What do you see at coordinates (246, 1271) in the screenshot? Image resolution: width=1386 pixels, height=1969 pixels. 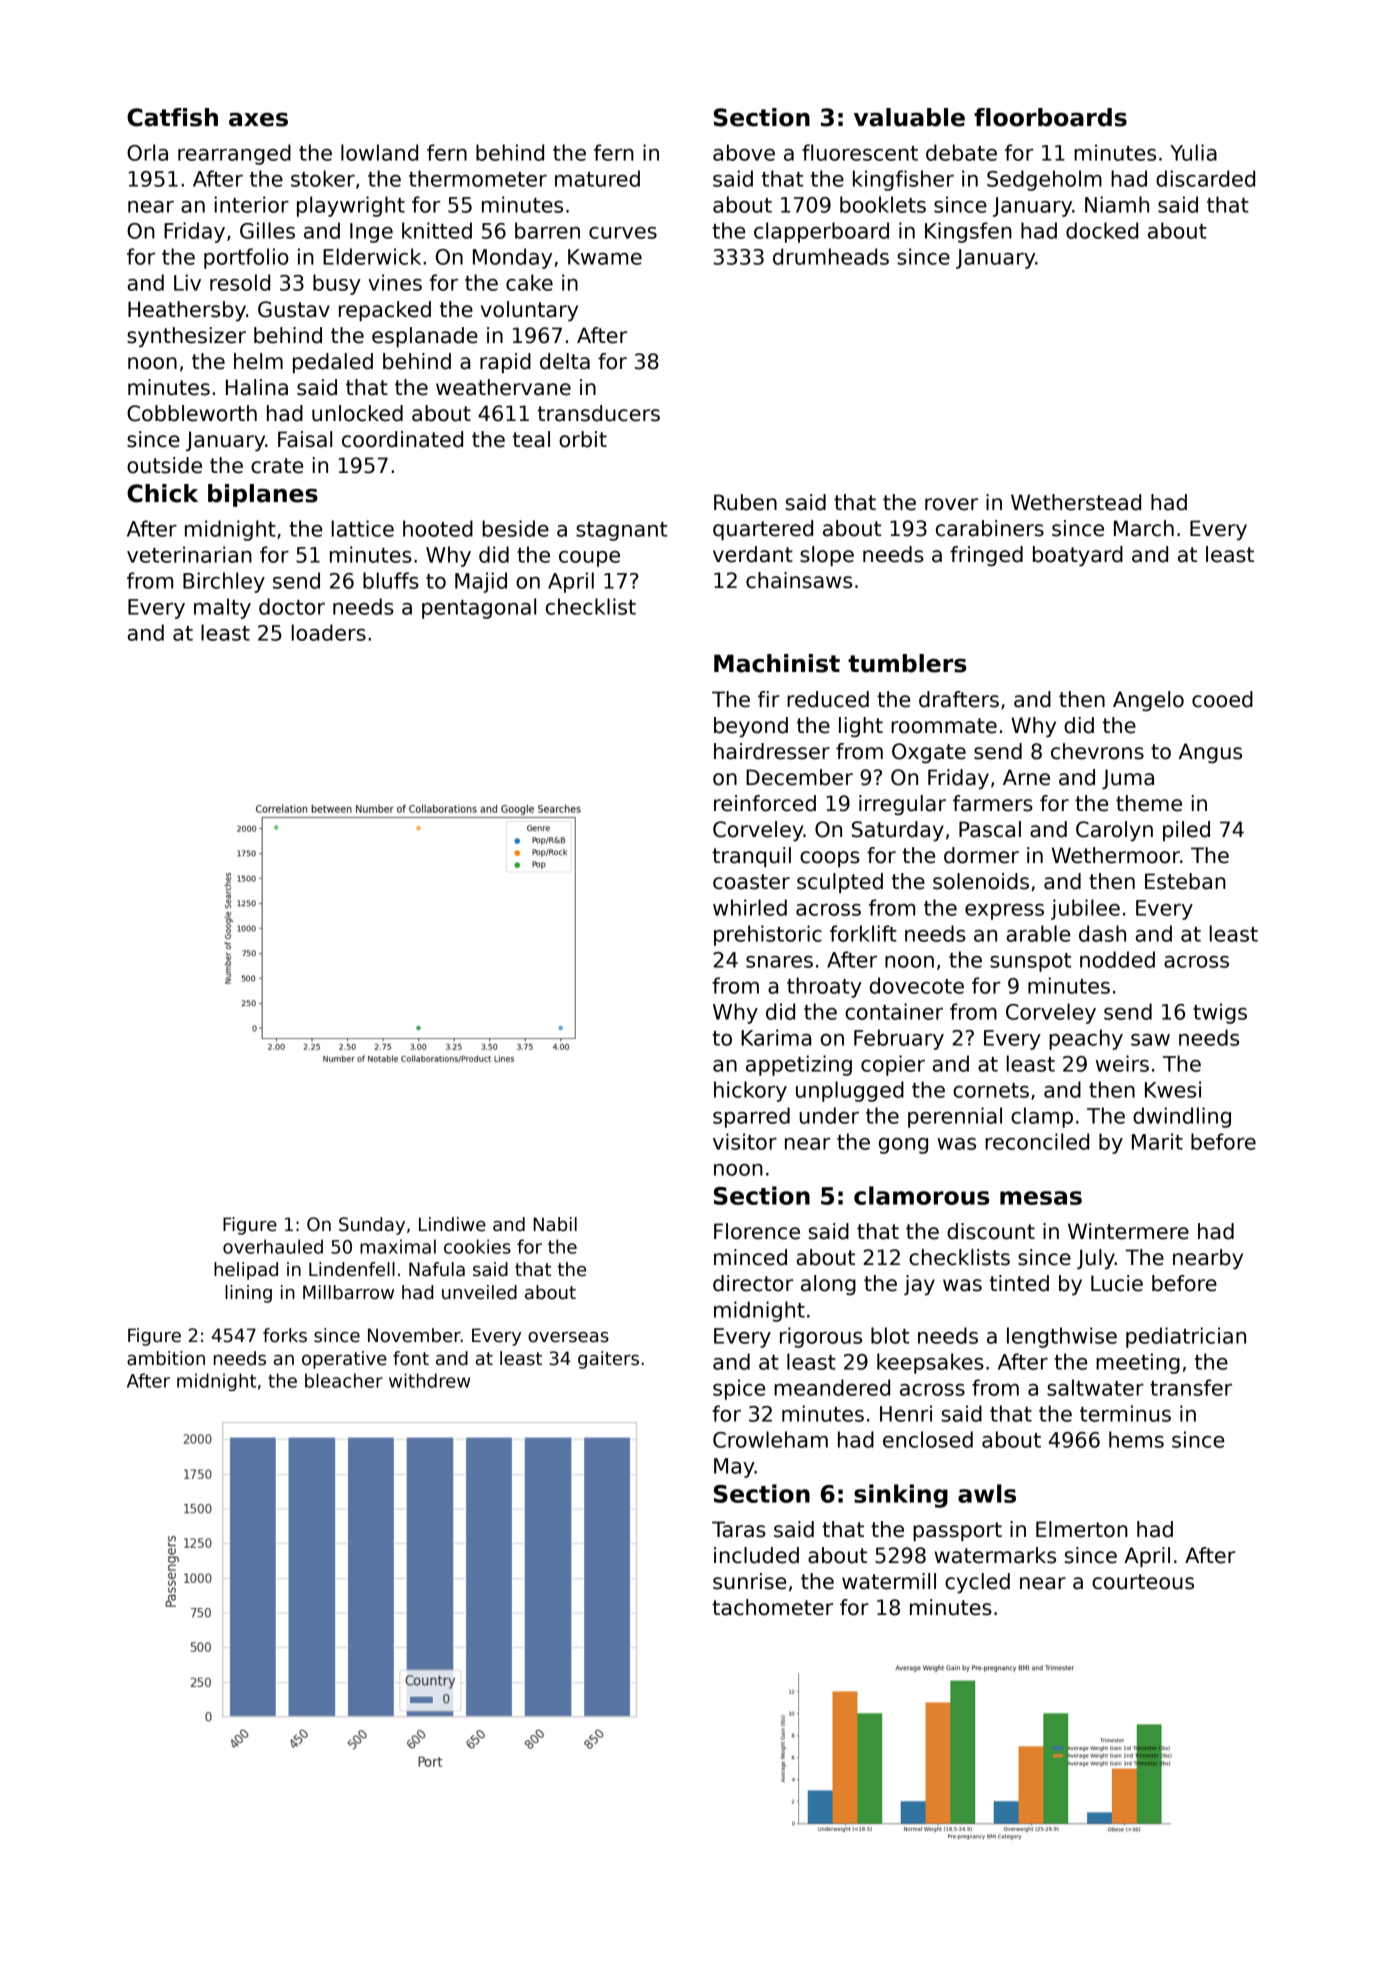 I see `helipad` at bounding box center [246, 1271].
